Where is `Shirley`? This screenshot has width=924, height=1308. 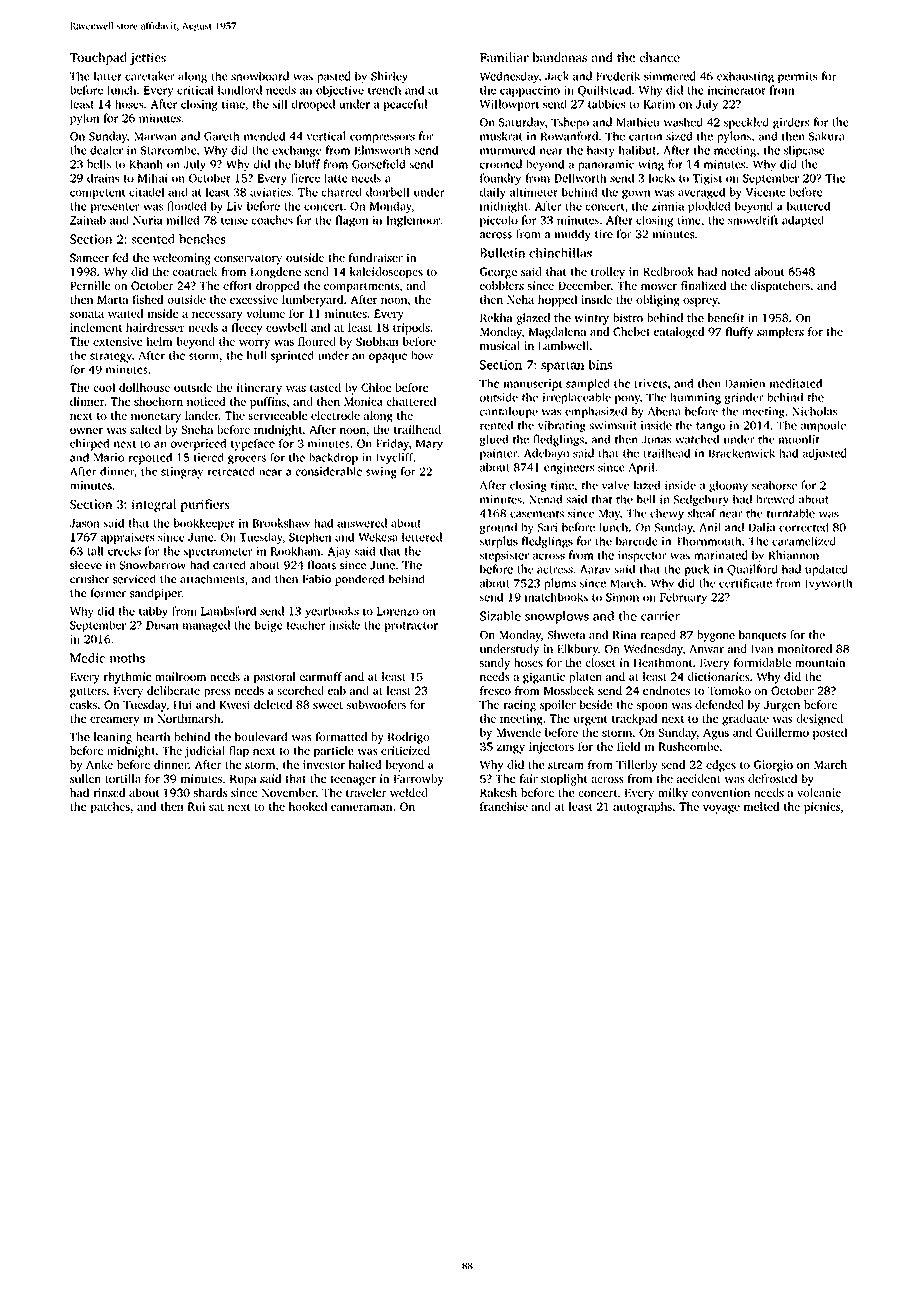
Shirley is located at coordinates (389, 77).
